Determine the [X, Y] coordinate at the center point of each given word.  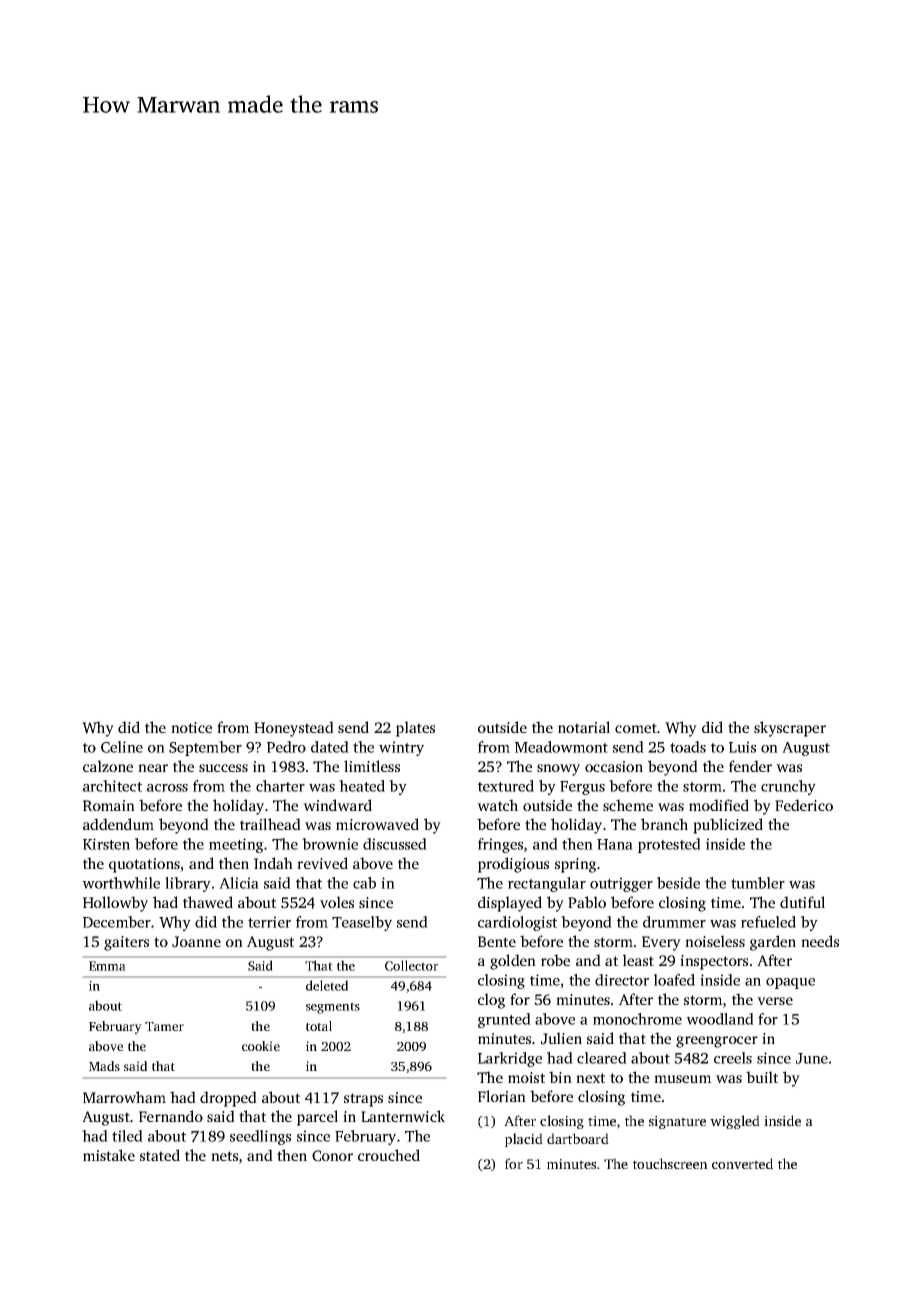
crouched [389, 1155]
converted [742, 1163]
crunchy [788, 787]
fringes [500, 845]
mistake [109, 1155]
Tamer [164, 1026]
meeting [236, 845]
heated [362, 786]
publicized [728, 826]
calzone [108, 766]
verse [775, 1001]
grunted [504, 1020]
